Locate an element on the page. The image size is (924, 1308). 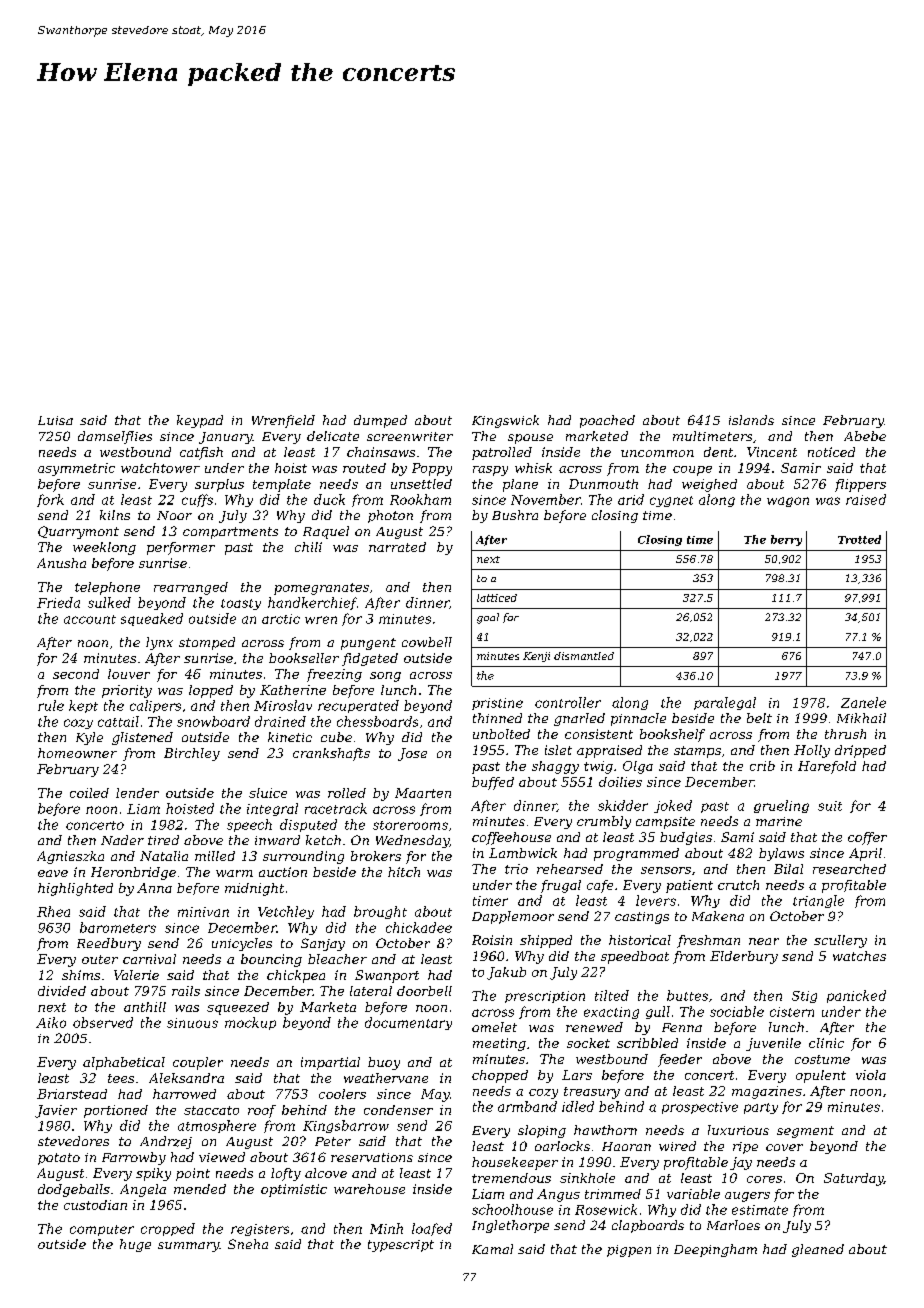
socket is located at coordinates (588, 1043).
